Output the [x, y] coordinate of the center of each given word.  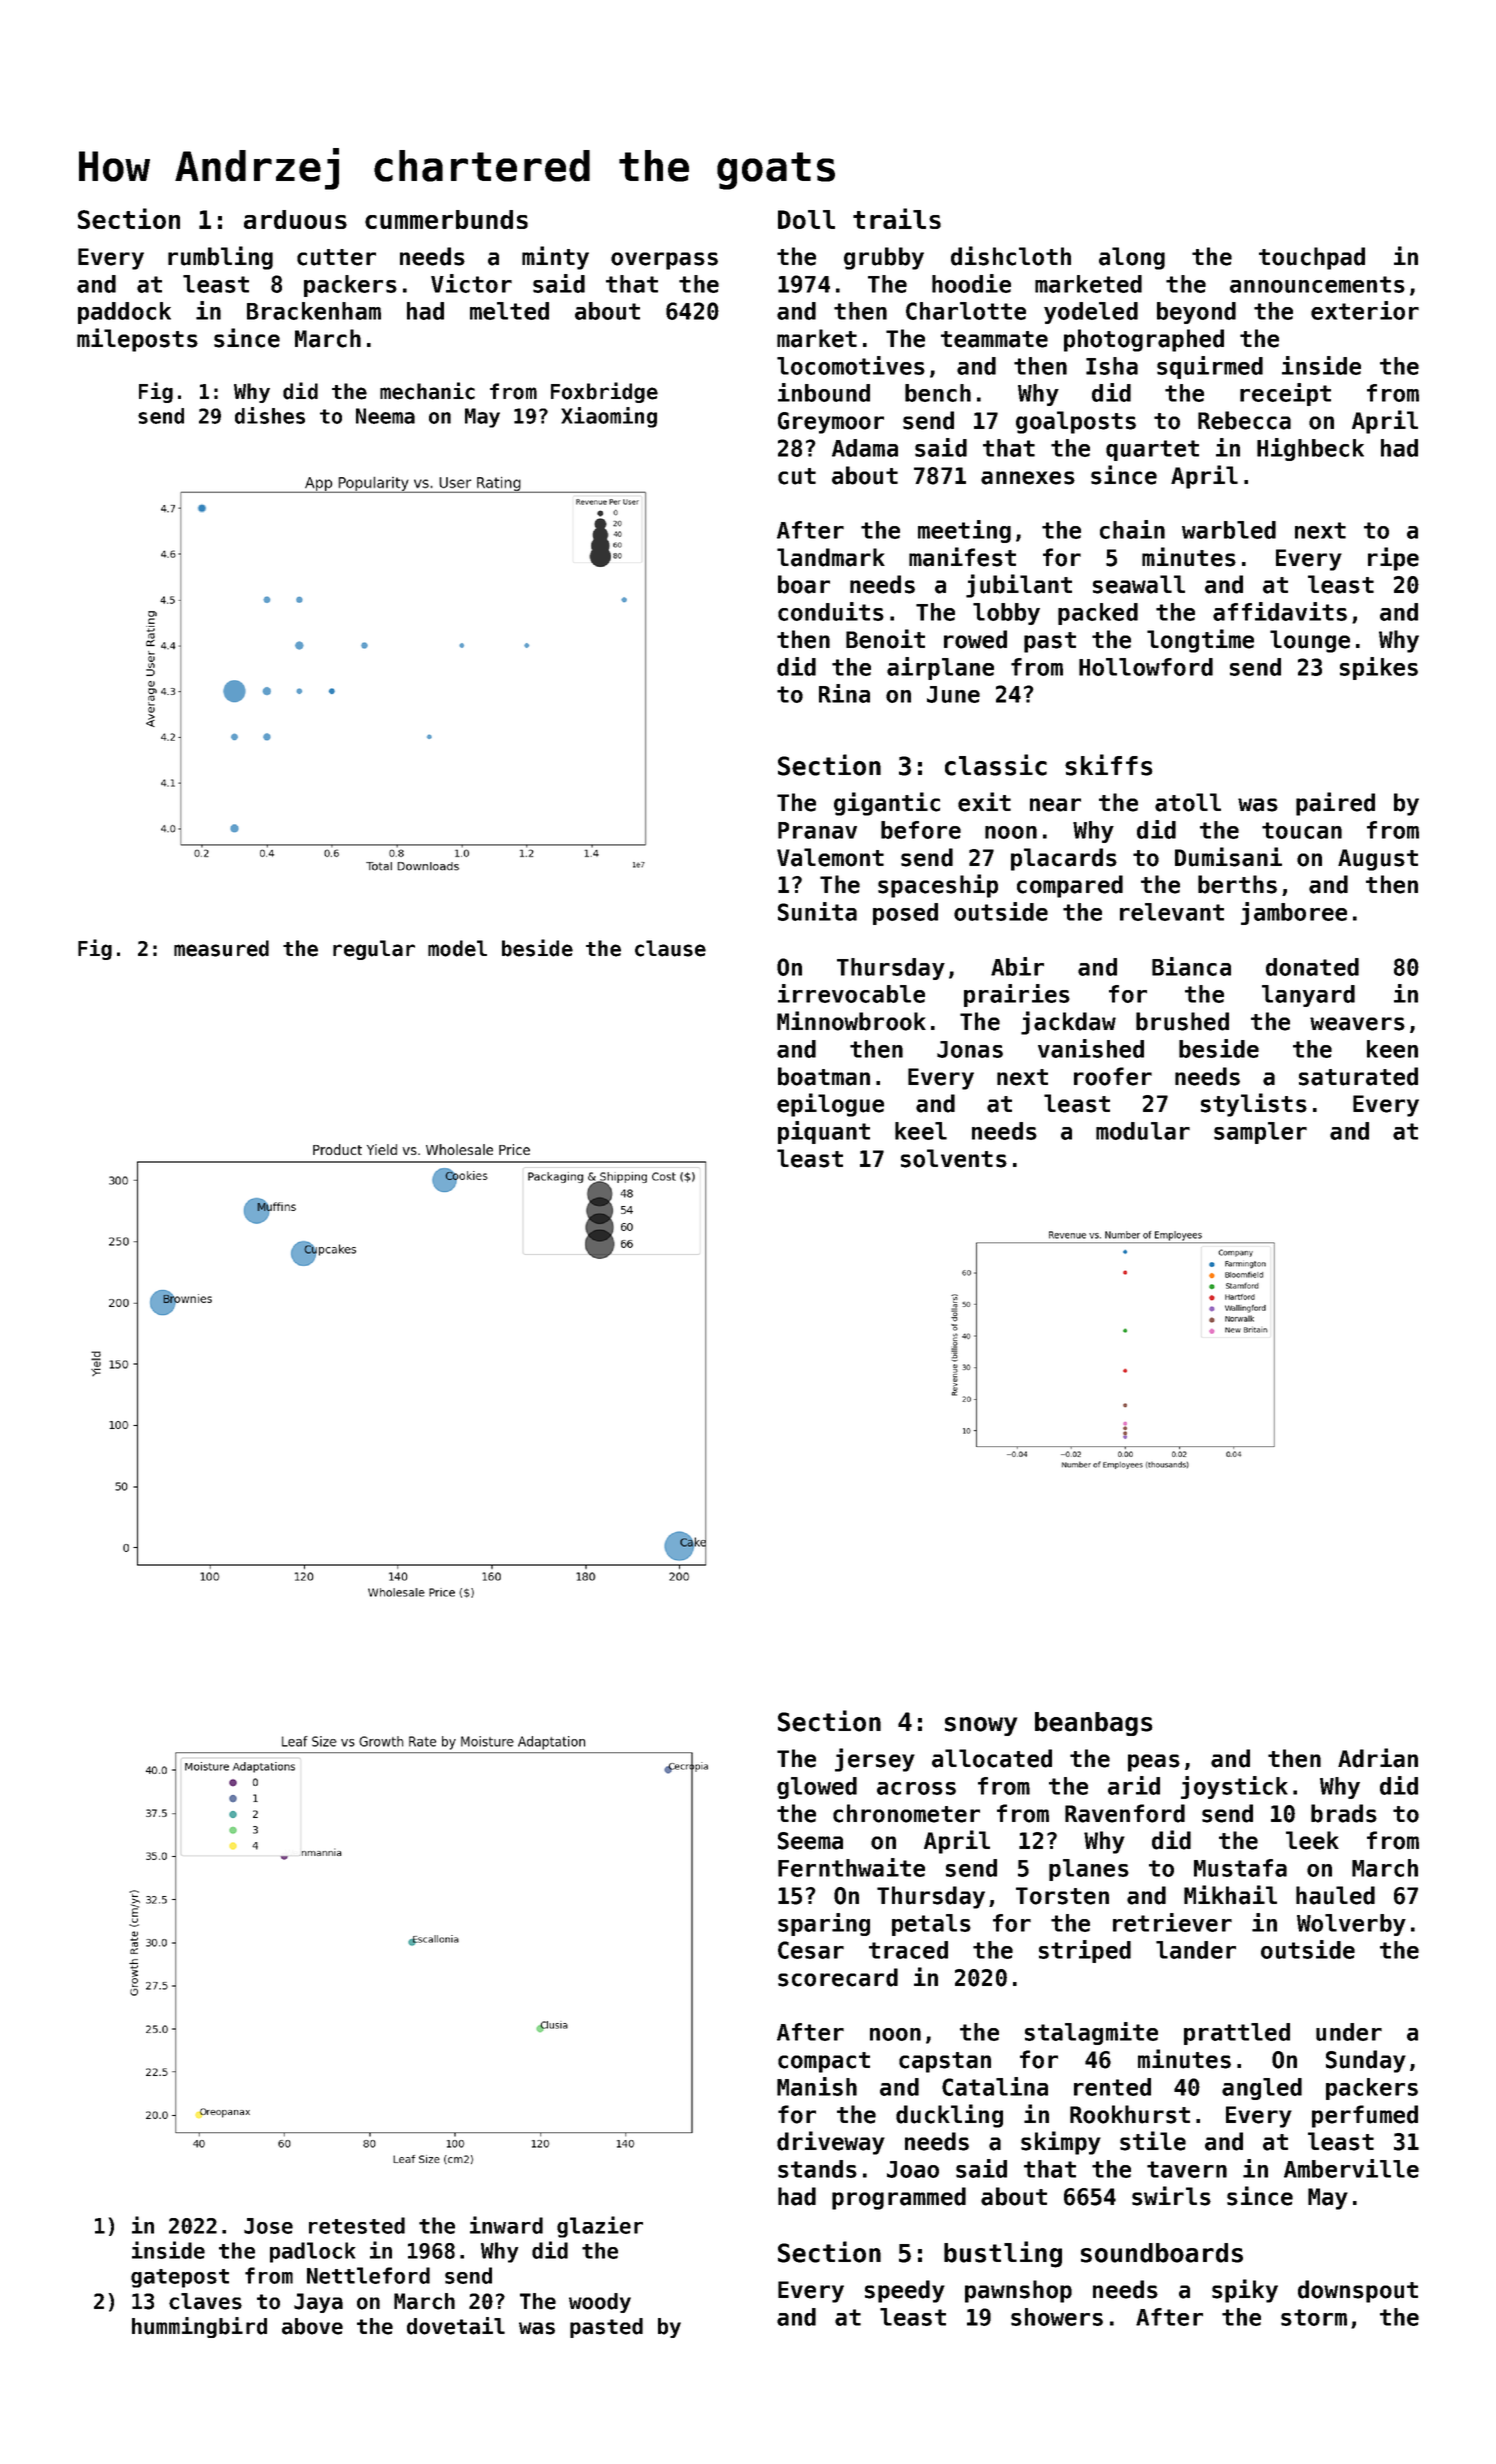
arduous [295, 219]
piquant [824, 1132]
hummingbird [199, 2327]
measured [221, 948]
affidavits [1280, 611]
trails [897, 218]
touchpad [1312, 258]
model [457, 948]
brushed [1182, 1021]
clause [670, 948]
